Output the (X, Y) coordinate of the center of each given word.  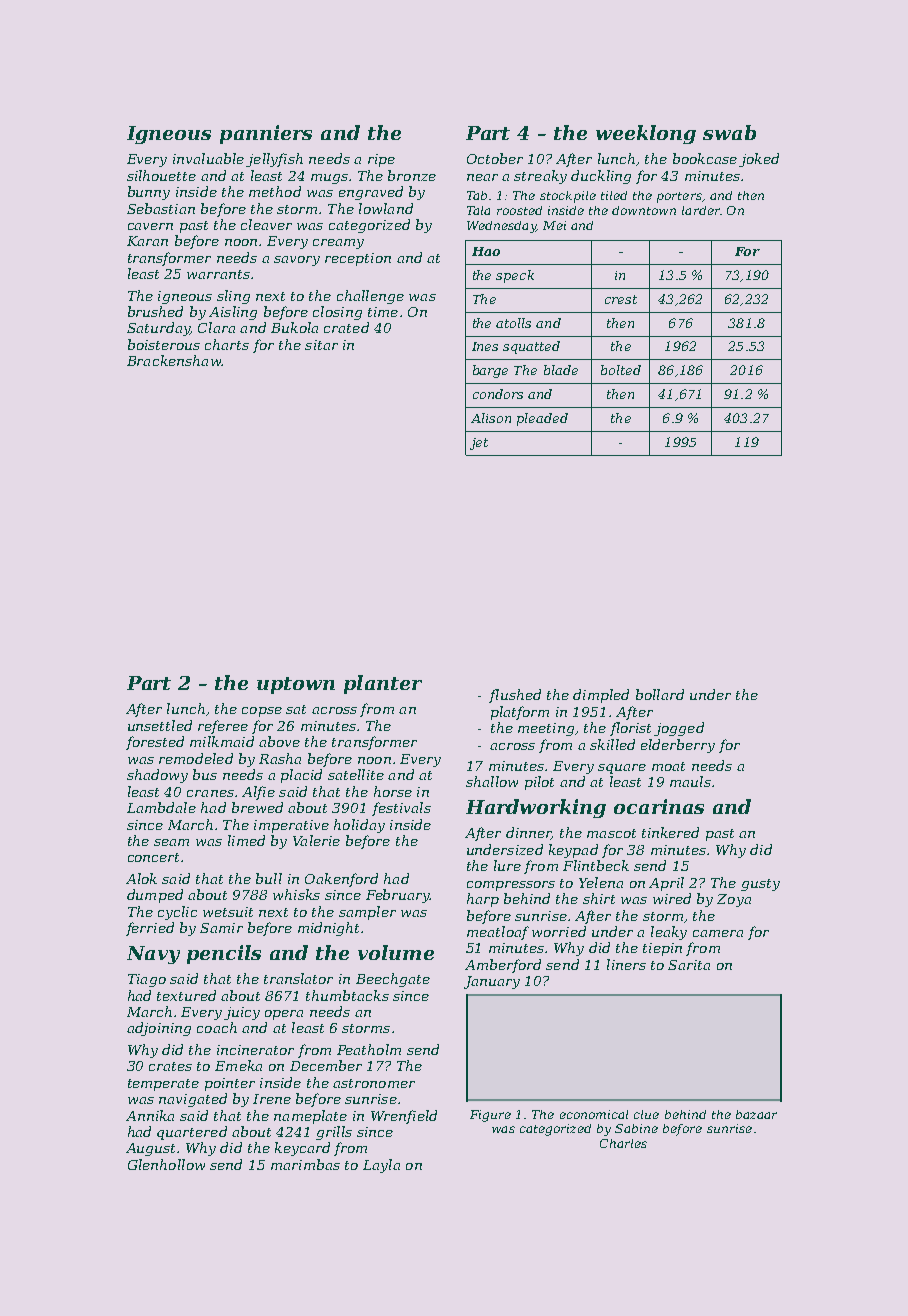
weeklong (646, 134)
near (482, 177)
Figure (490, 1116)
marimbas (305, 1164)
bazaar (756, 1114)
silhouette (161, 175)
